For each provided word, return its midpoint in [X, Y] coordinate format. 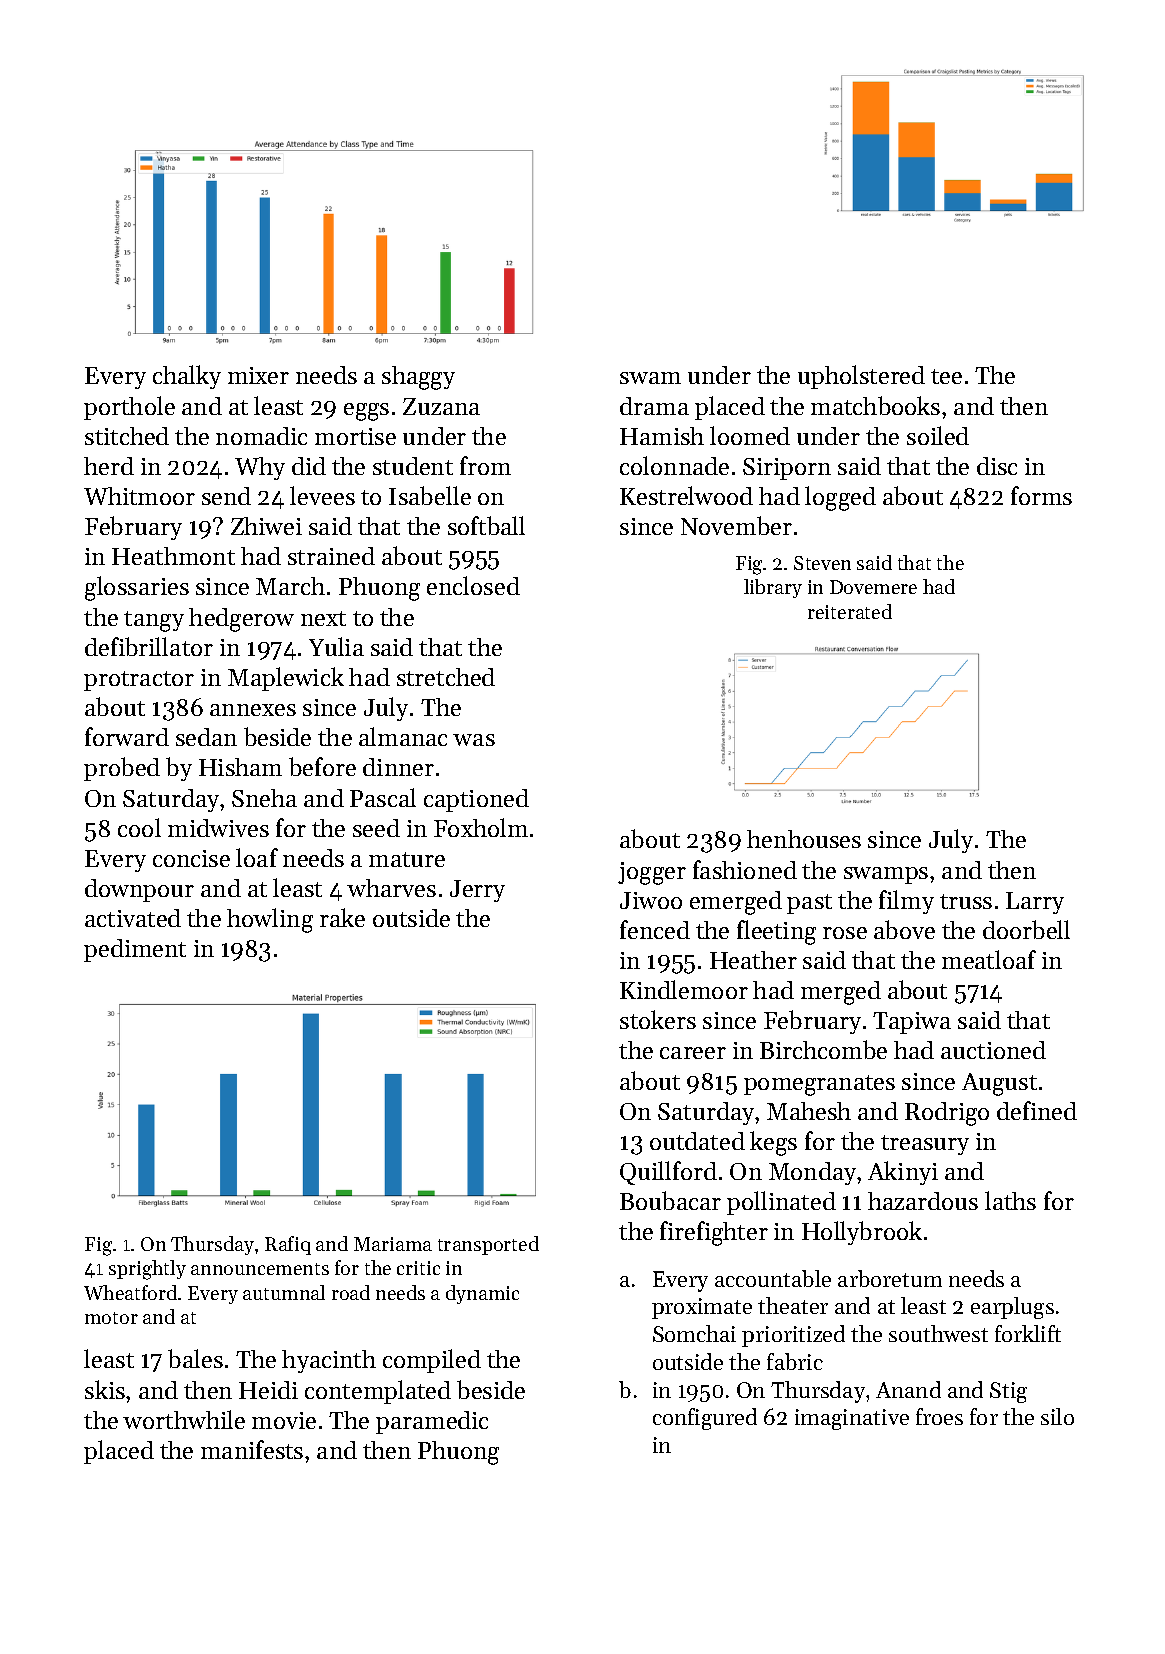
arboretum [890, 1278]
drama [654, 406]
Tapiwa [912, 1023]
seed [376, 828]
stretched [446, 677]
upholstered [861, 377]
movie [284, 1420]
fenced [655, 929]
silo [1057, 1416]
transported [488, 1245]
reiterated [850, 611]
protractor [139, 681]
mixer [258, 375]
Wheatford [130, 1292]
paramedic [432, 1422]
